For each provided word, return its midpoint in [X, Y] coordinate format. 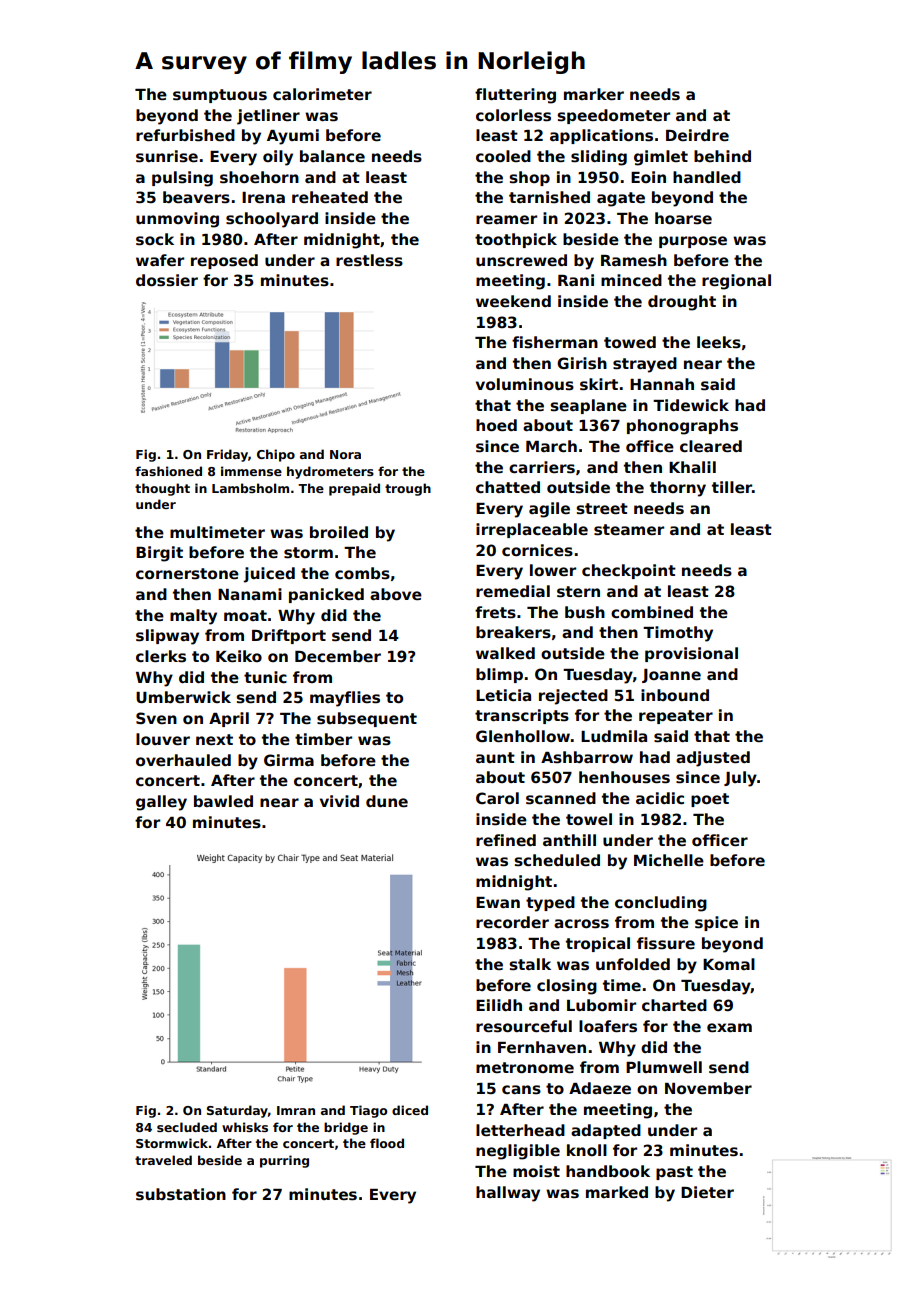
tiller [732, 487]
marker [594, 94]
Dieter [707, 1192]
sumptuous [220, 96]
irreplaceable [532, 530]
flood [387, 1143]
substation [181, 1194]
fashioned [168, 471]
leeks [719, 342]
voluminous [525, 384]
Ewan [498, 902]
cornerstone [187, 574]
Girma [289, 760]
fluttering [515, 96]
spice [716, 923]
